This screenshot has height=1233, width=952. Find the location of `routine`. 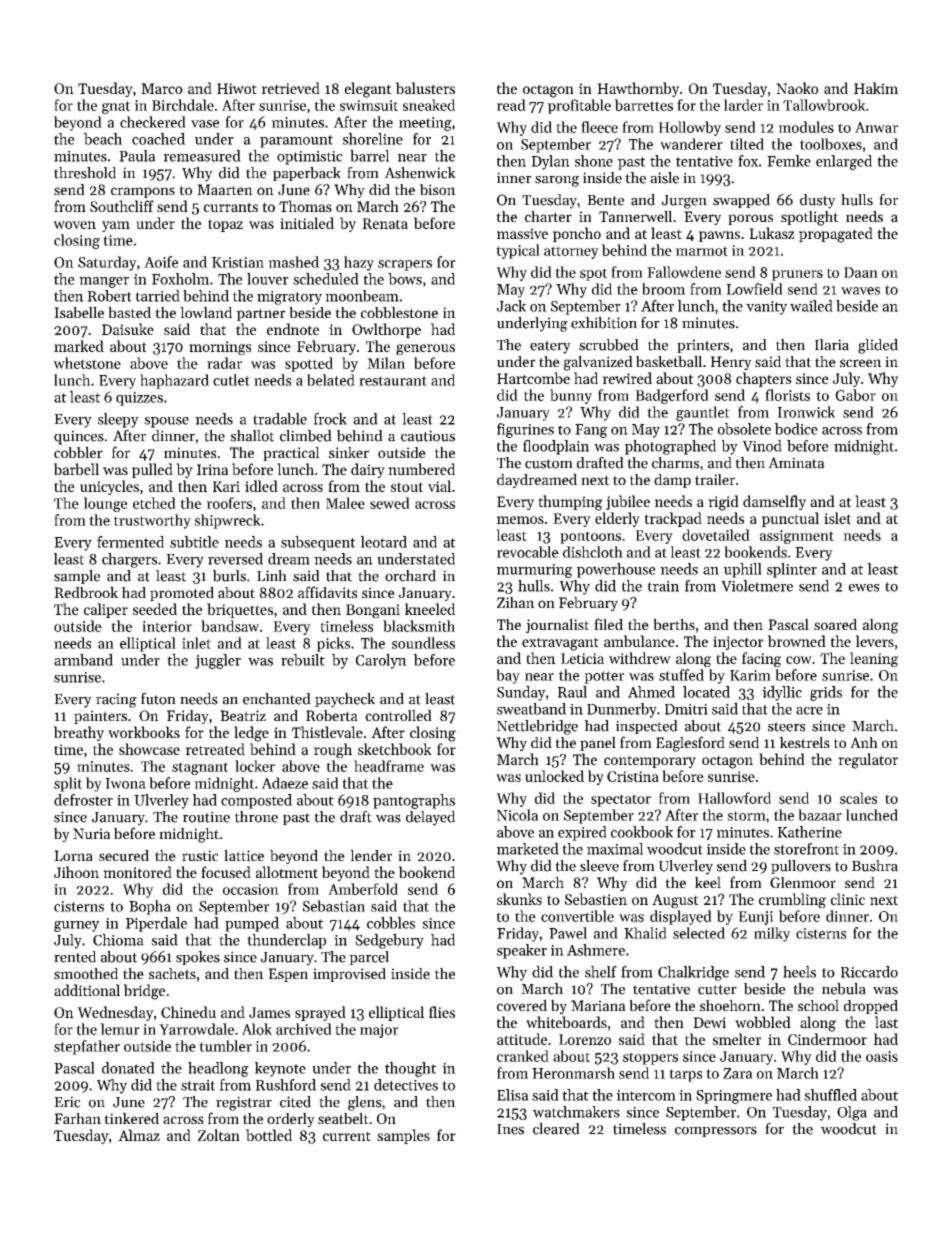

routine is located at coordinates (206, 817).
